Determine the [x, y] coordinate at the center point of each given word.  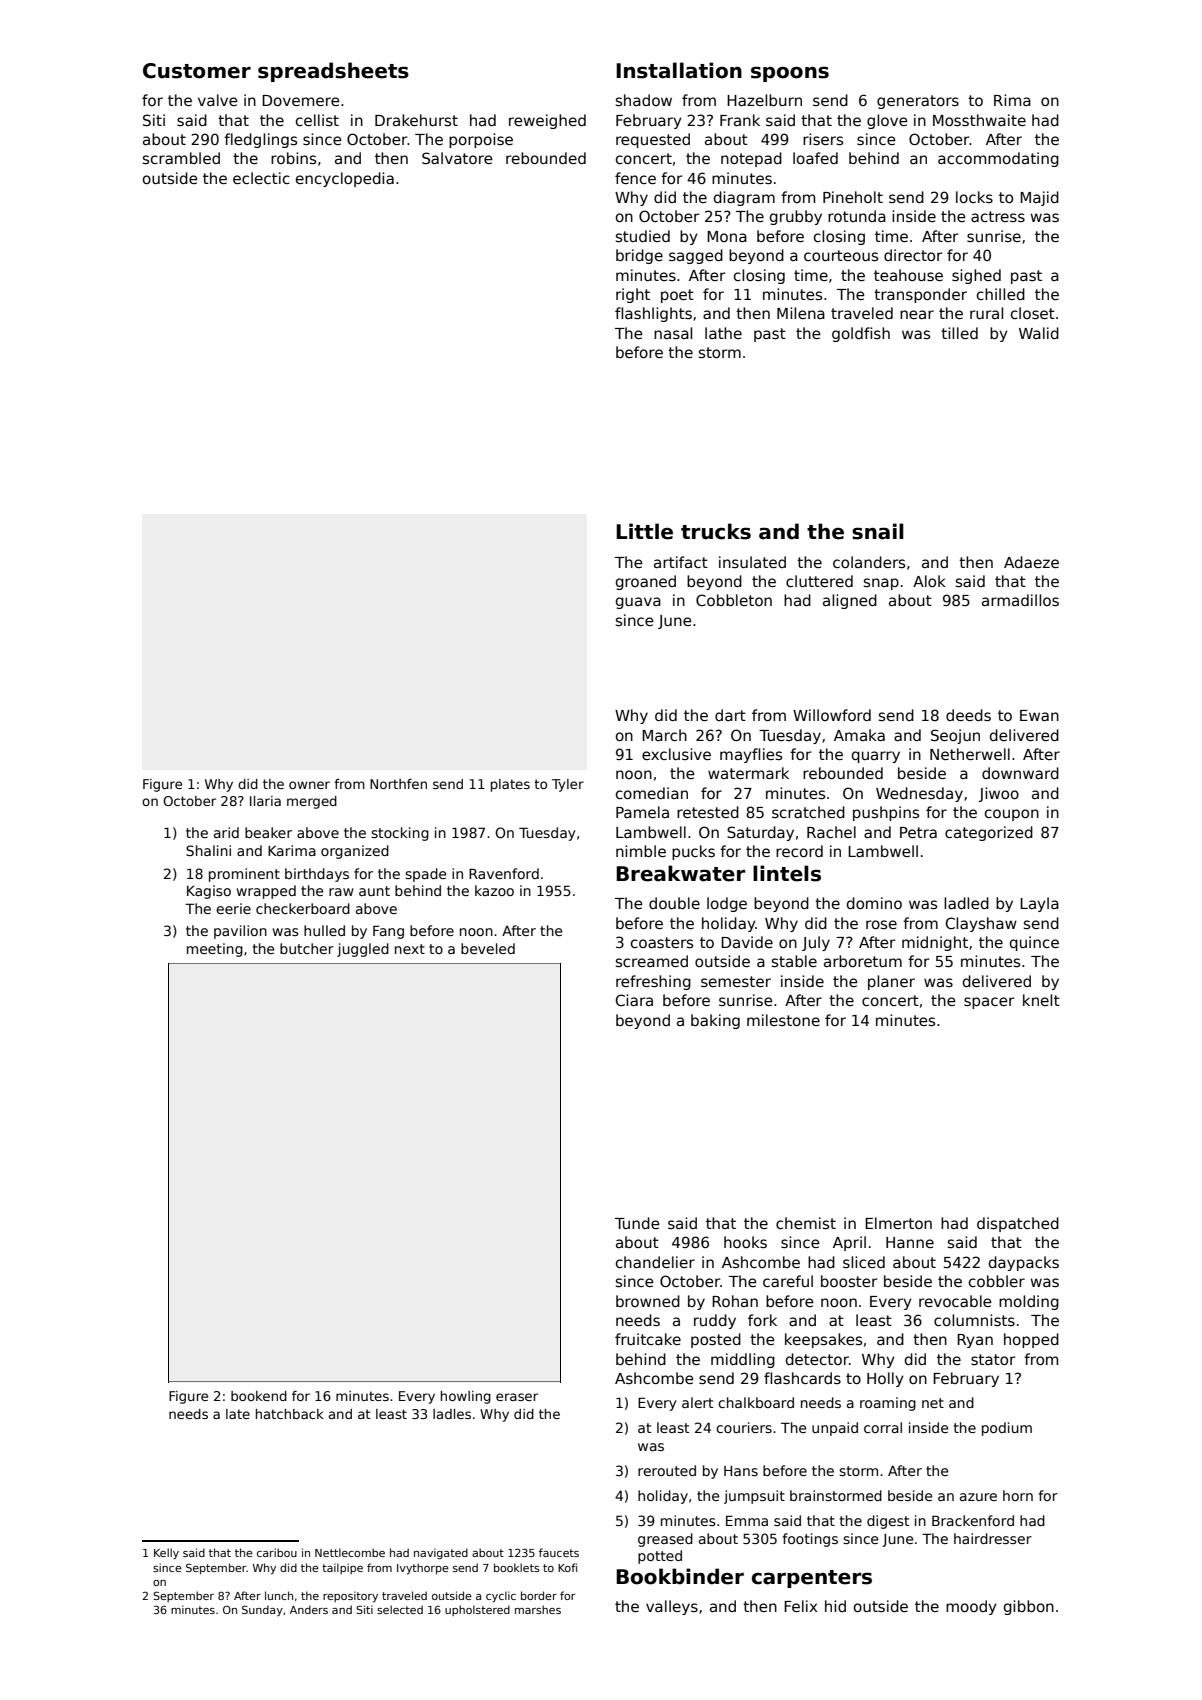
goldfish [861, 334]
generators [918, 102]
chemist [806, 1223]
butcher [307, 948]
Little [644, 531]
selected [400, 1609]
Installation [679, 70]
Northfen [398, 784]
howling [466, 1397]
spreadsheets [333, 72]
